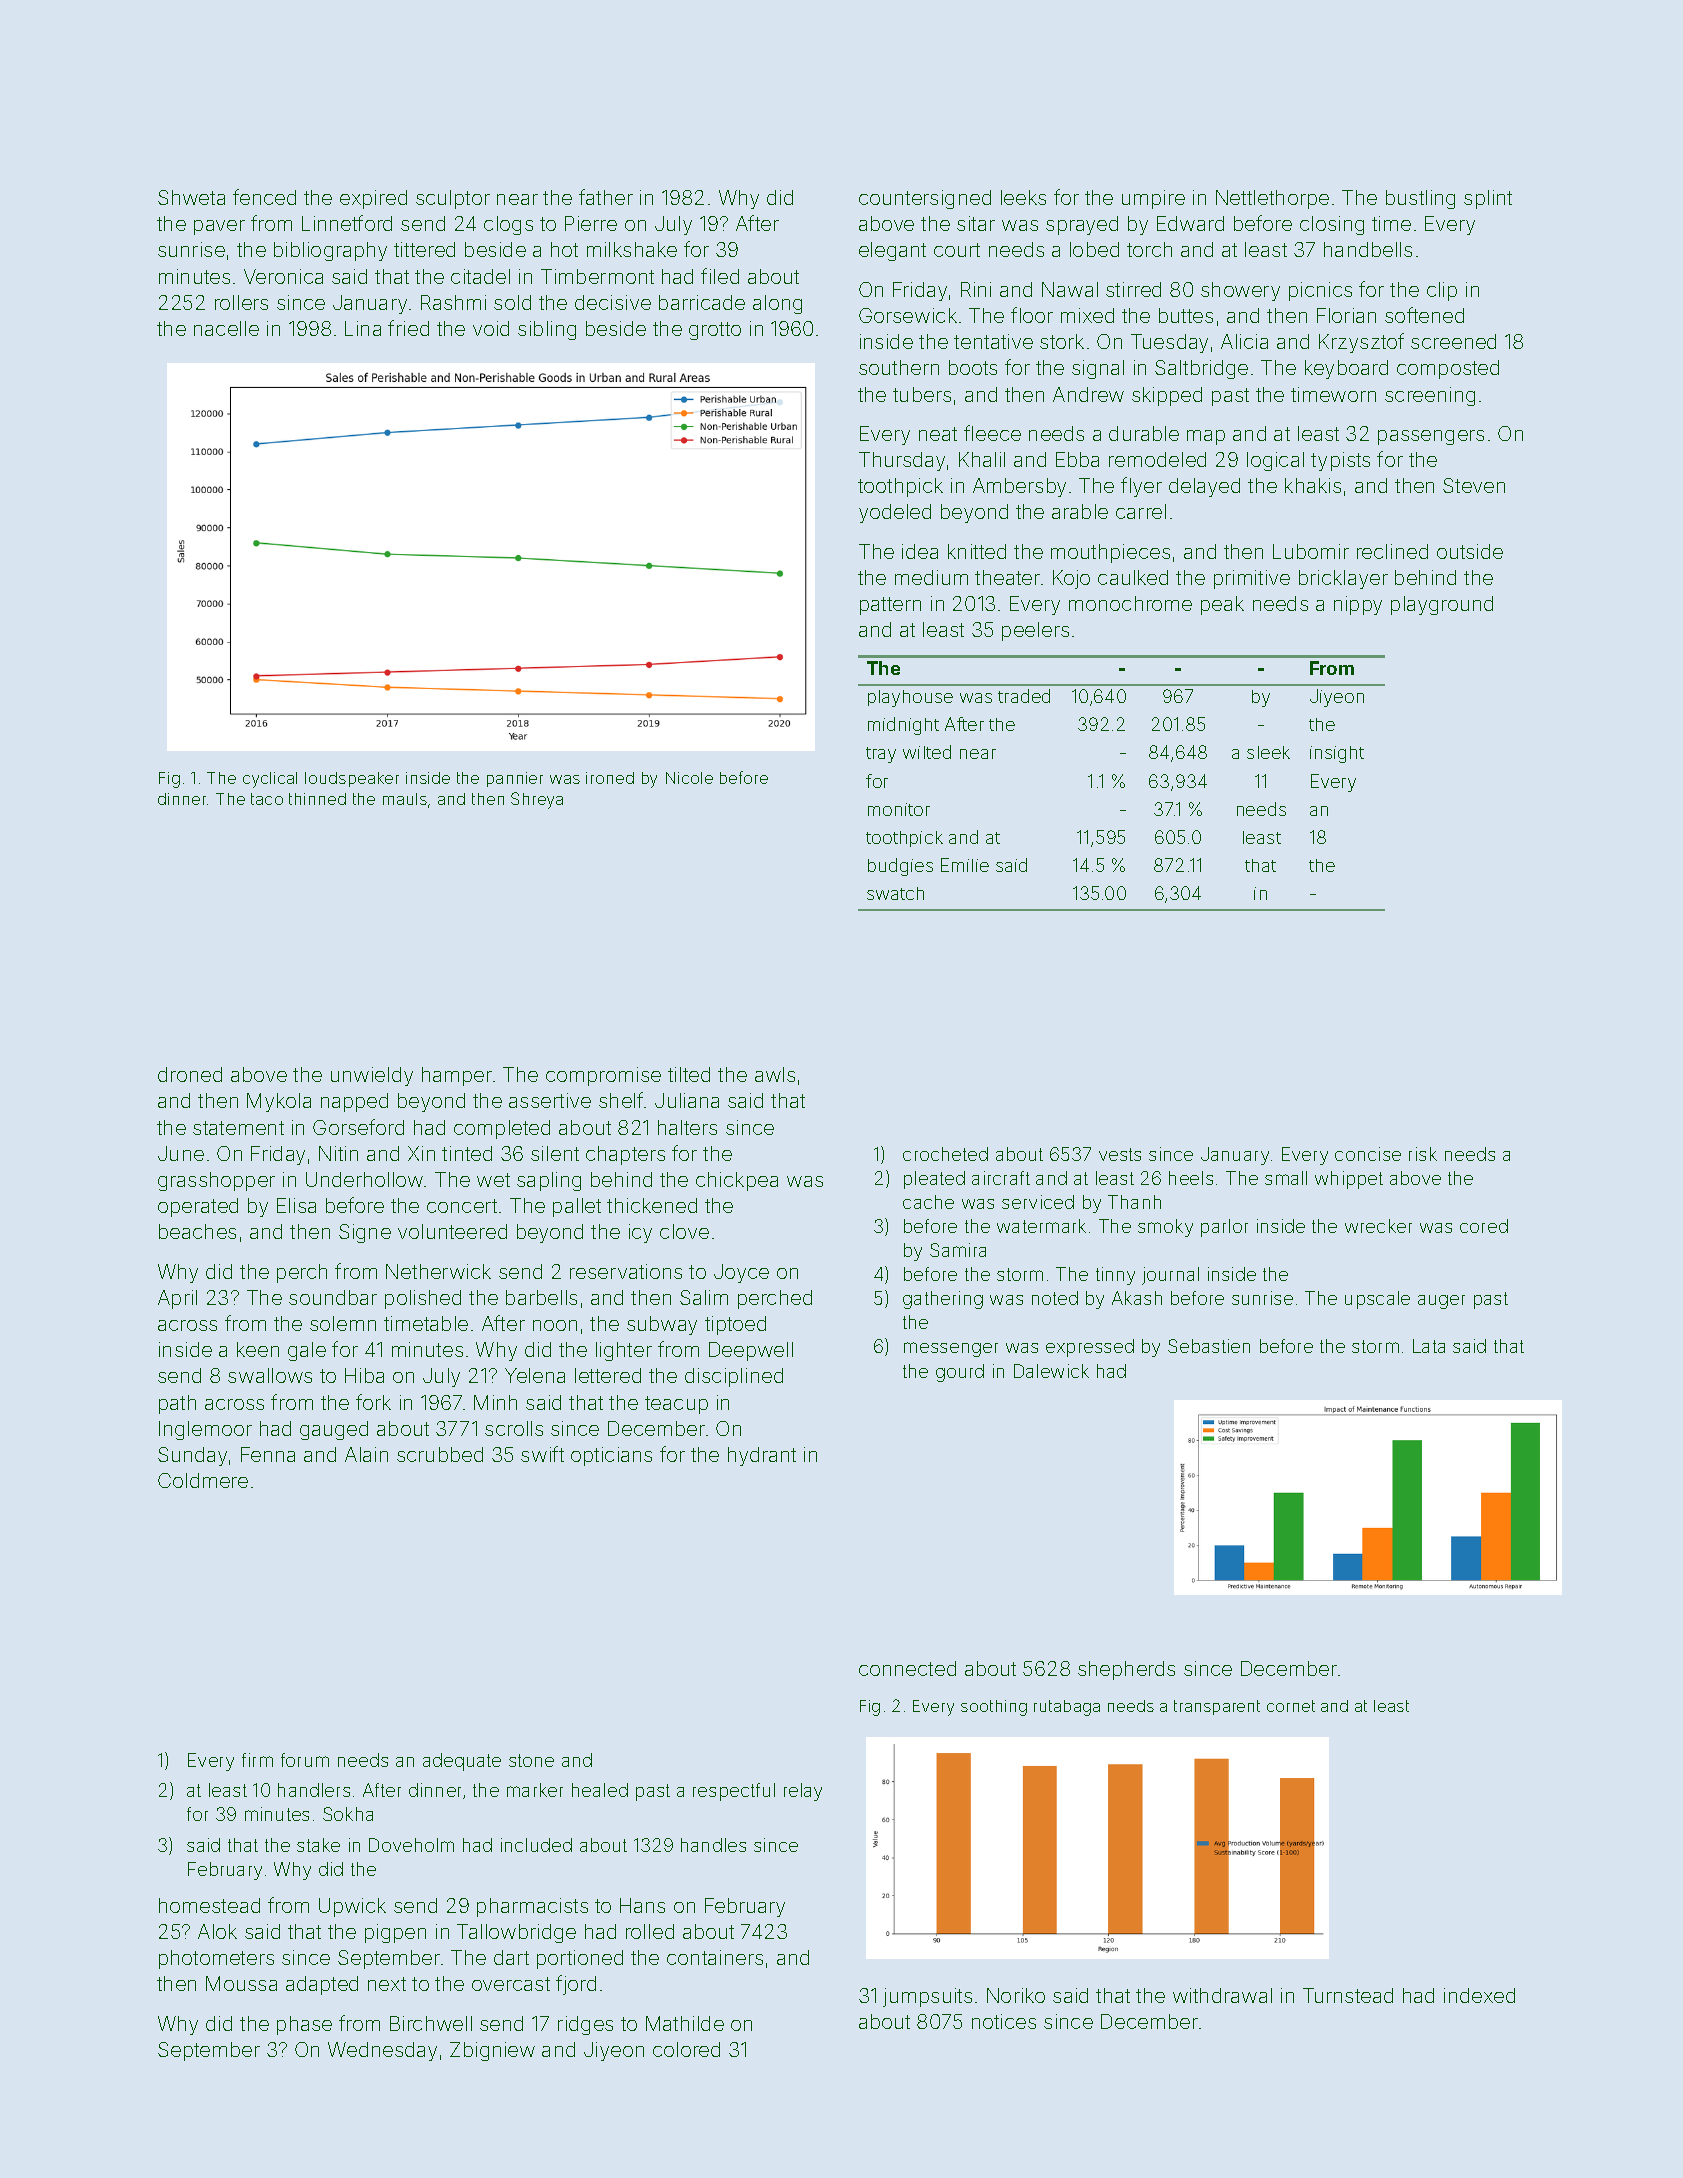 Image resolution: width=1683 pixels, height=2178 pixels. I want to click on taco, so click(267, 799).
